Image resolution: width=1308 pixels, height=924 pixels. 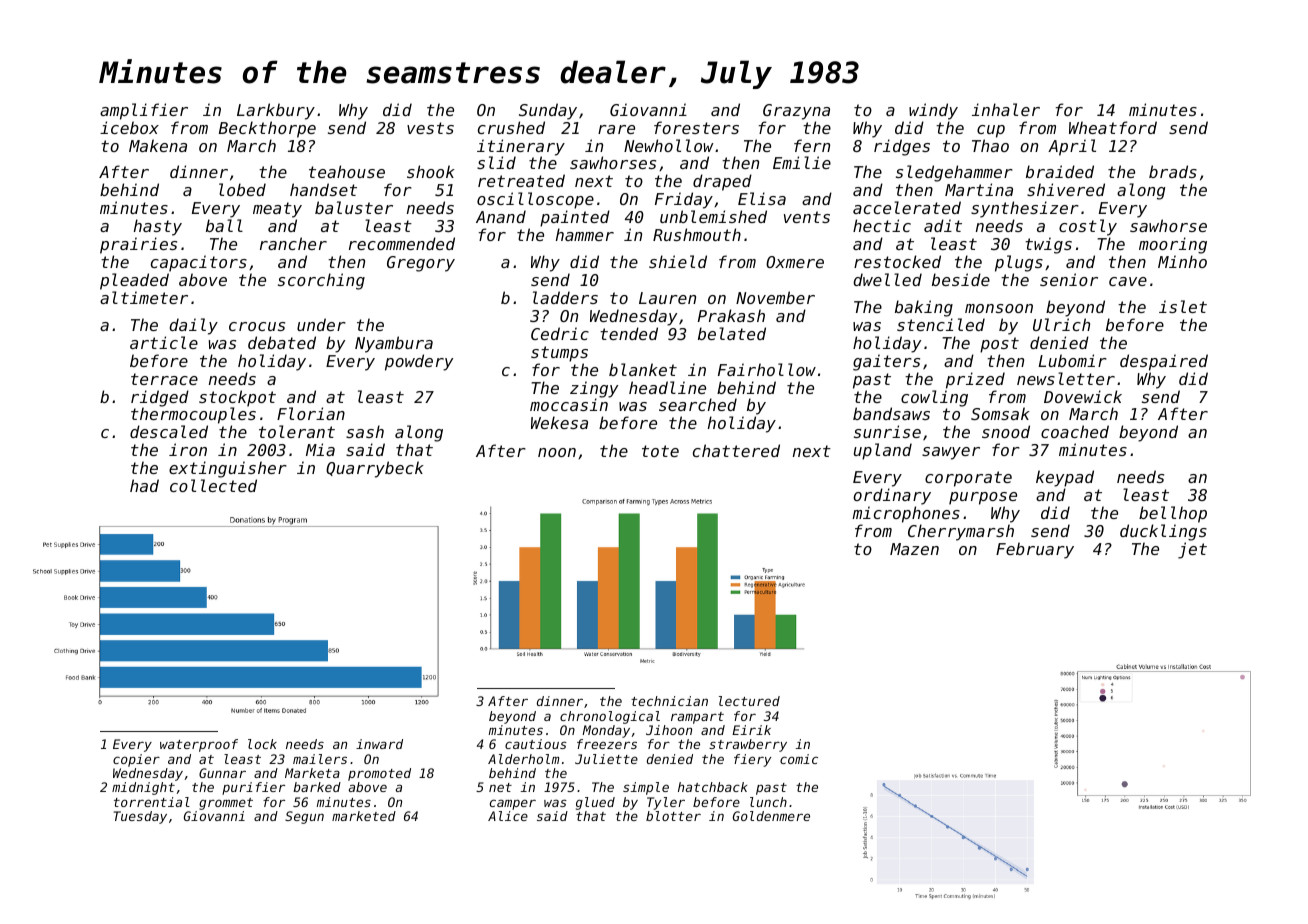 I want to click on crushed, so click(x=511, y=127).
